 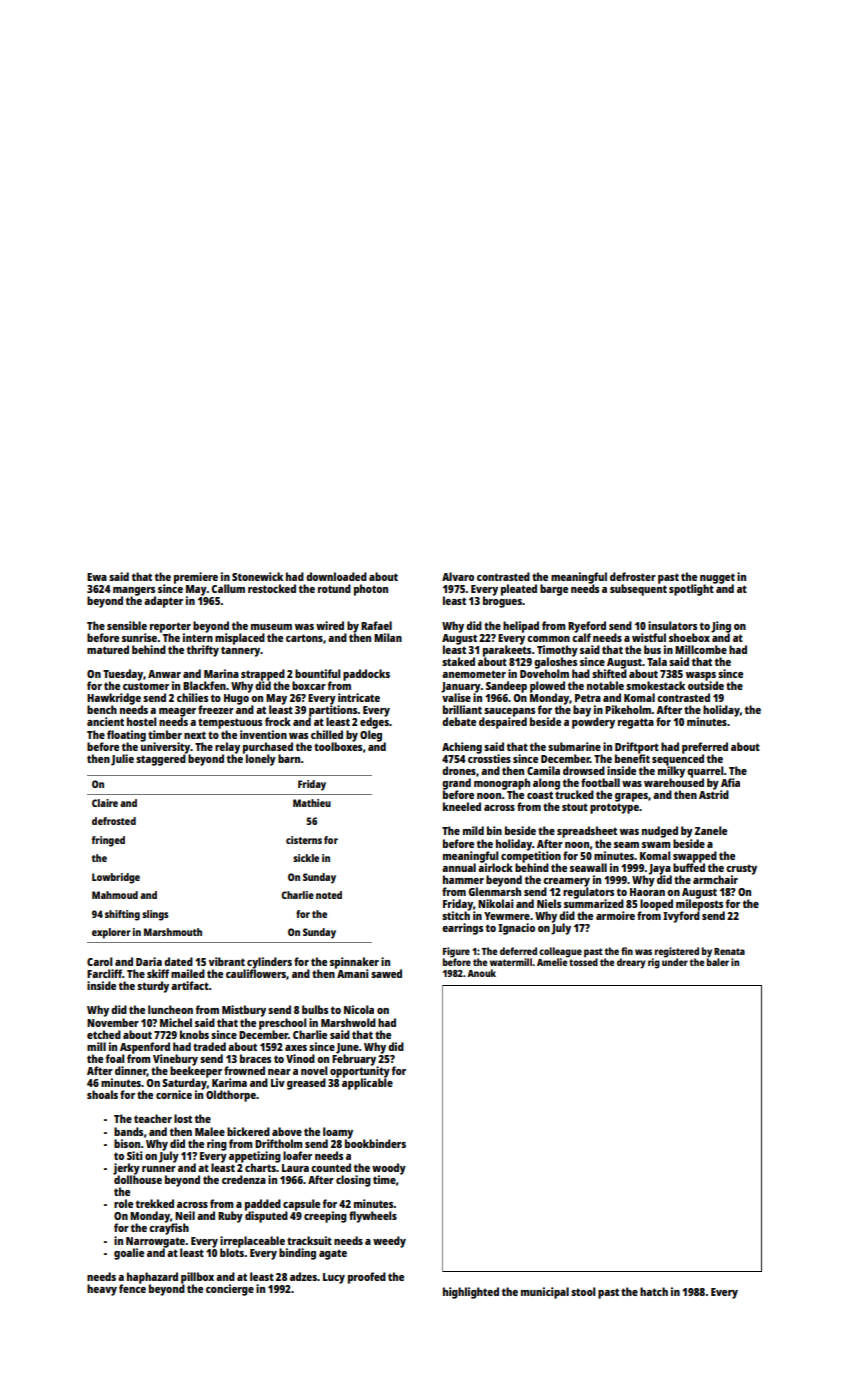 I want to click on outside, so click(x=706, y=685).
